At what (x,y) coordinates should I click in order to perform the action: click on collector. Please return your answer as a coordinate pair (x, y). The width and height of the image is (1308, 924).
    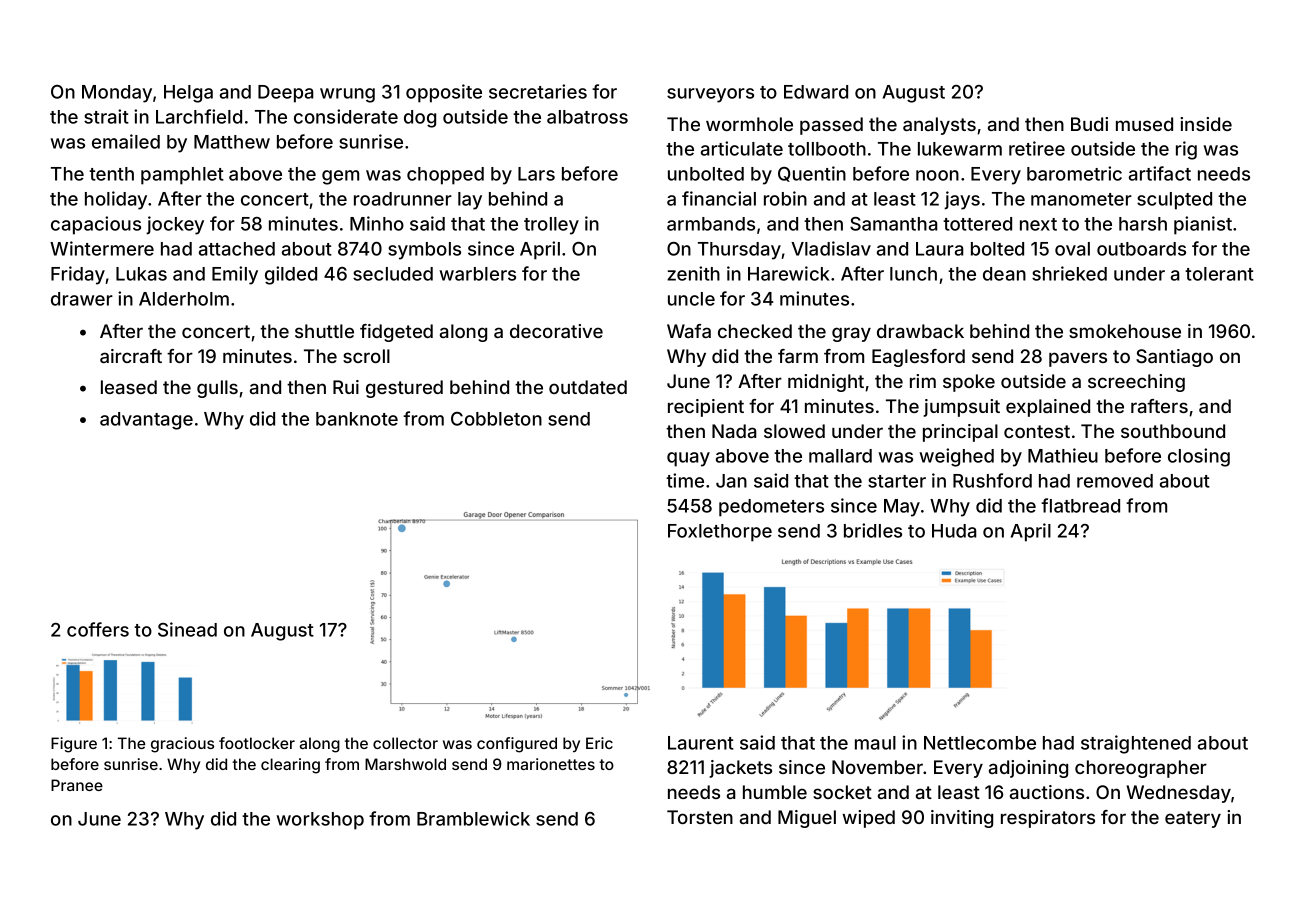
    Looking at the image, I should click on (405, 743).
